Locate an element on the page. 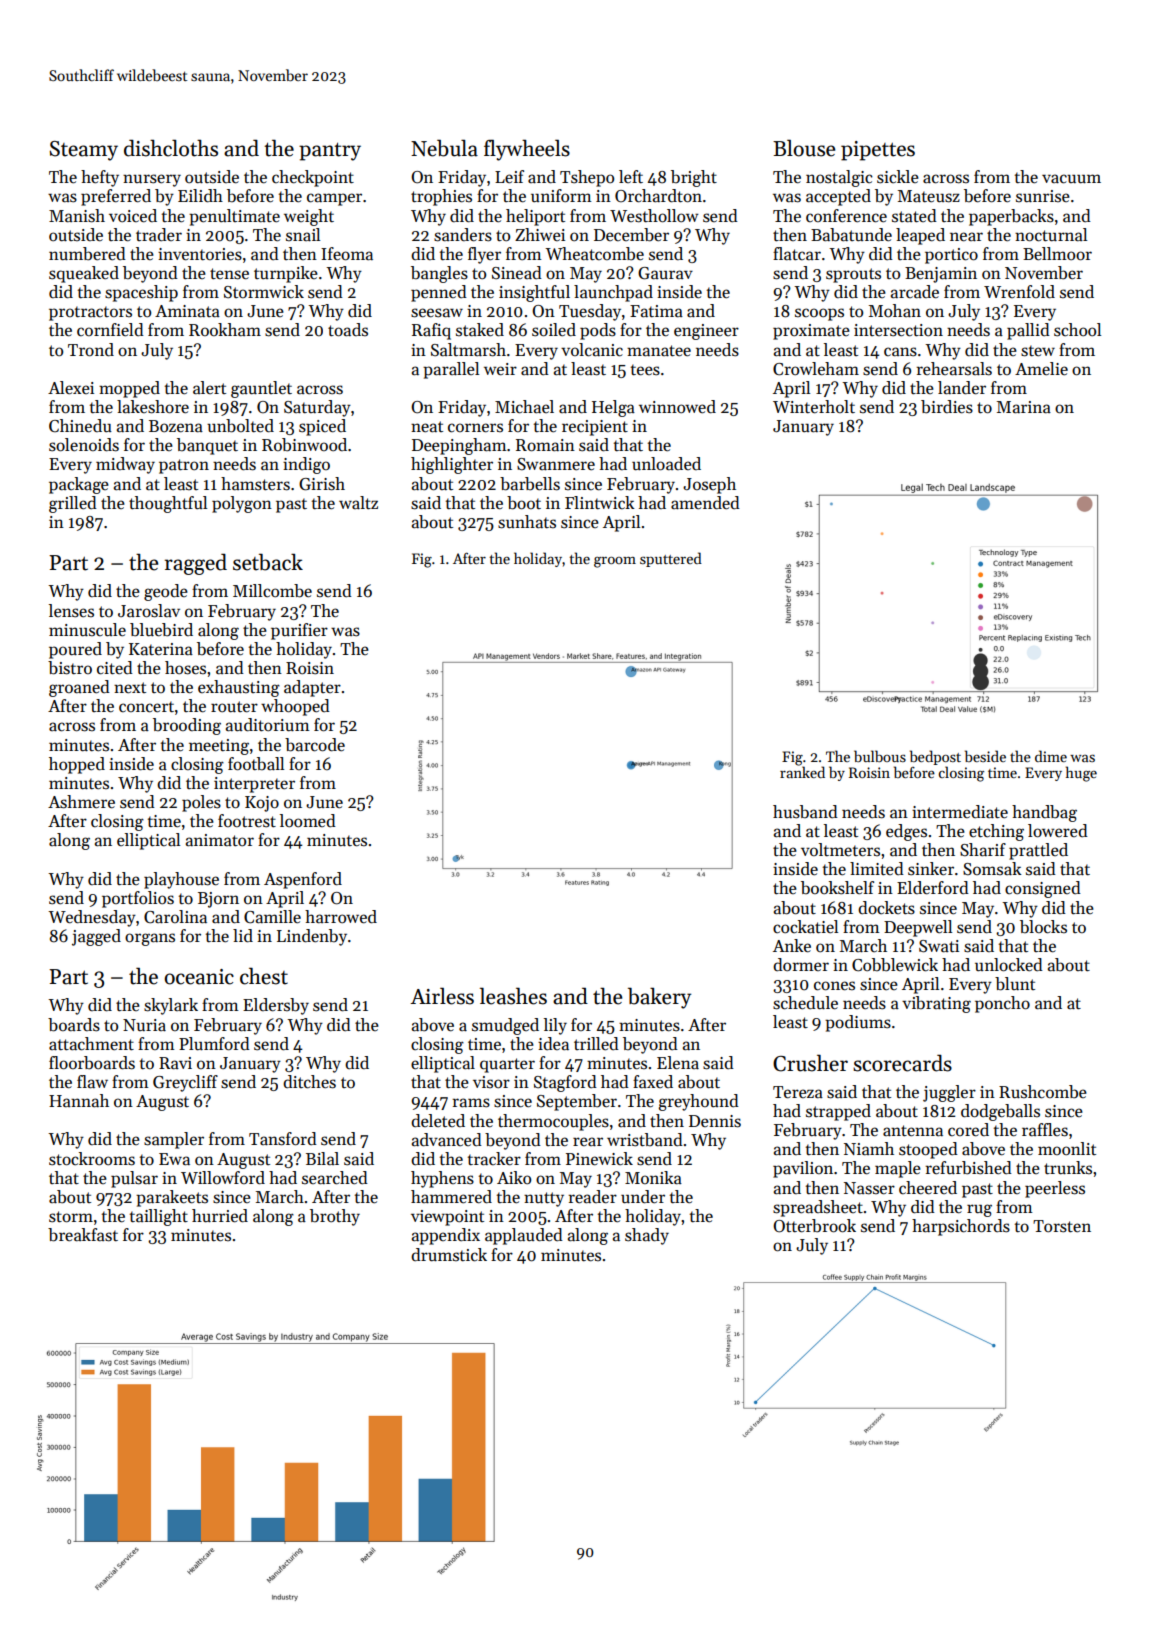 The image size is (1153, 1630). Torsten is located at coordinates (1062, 1226).
